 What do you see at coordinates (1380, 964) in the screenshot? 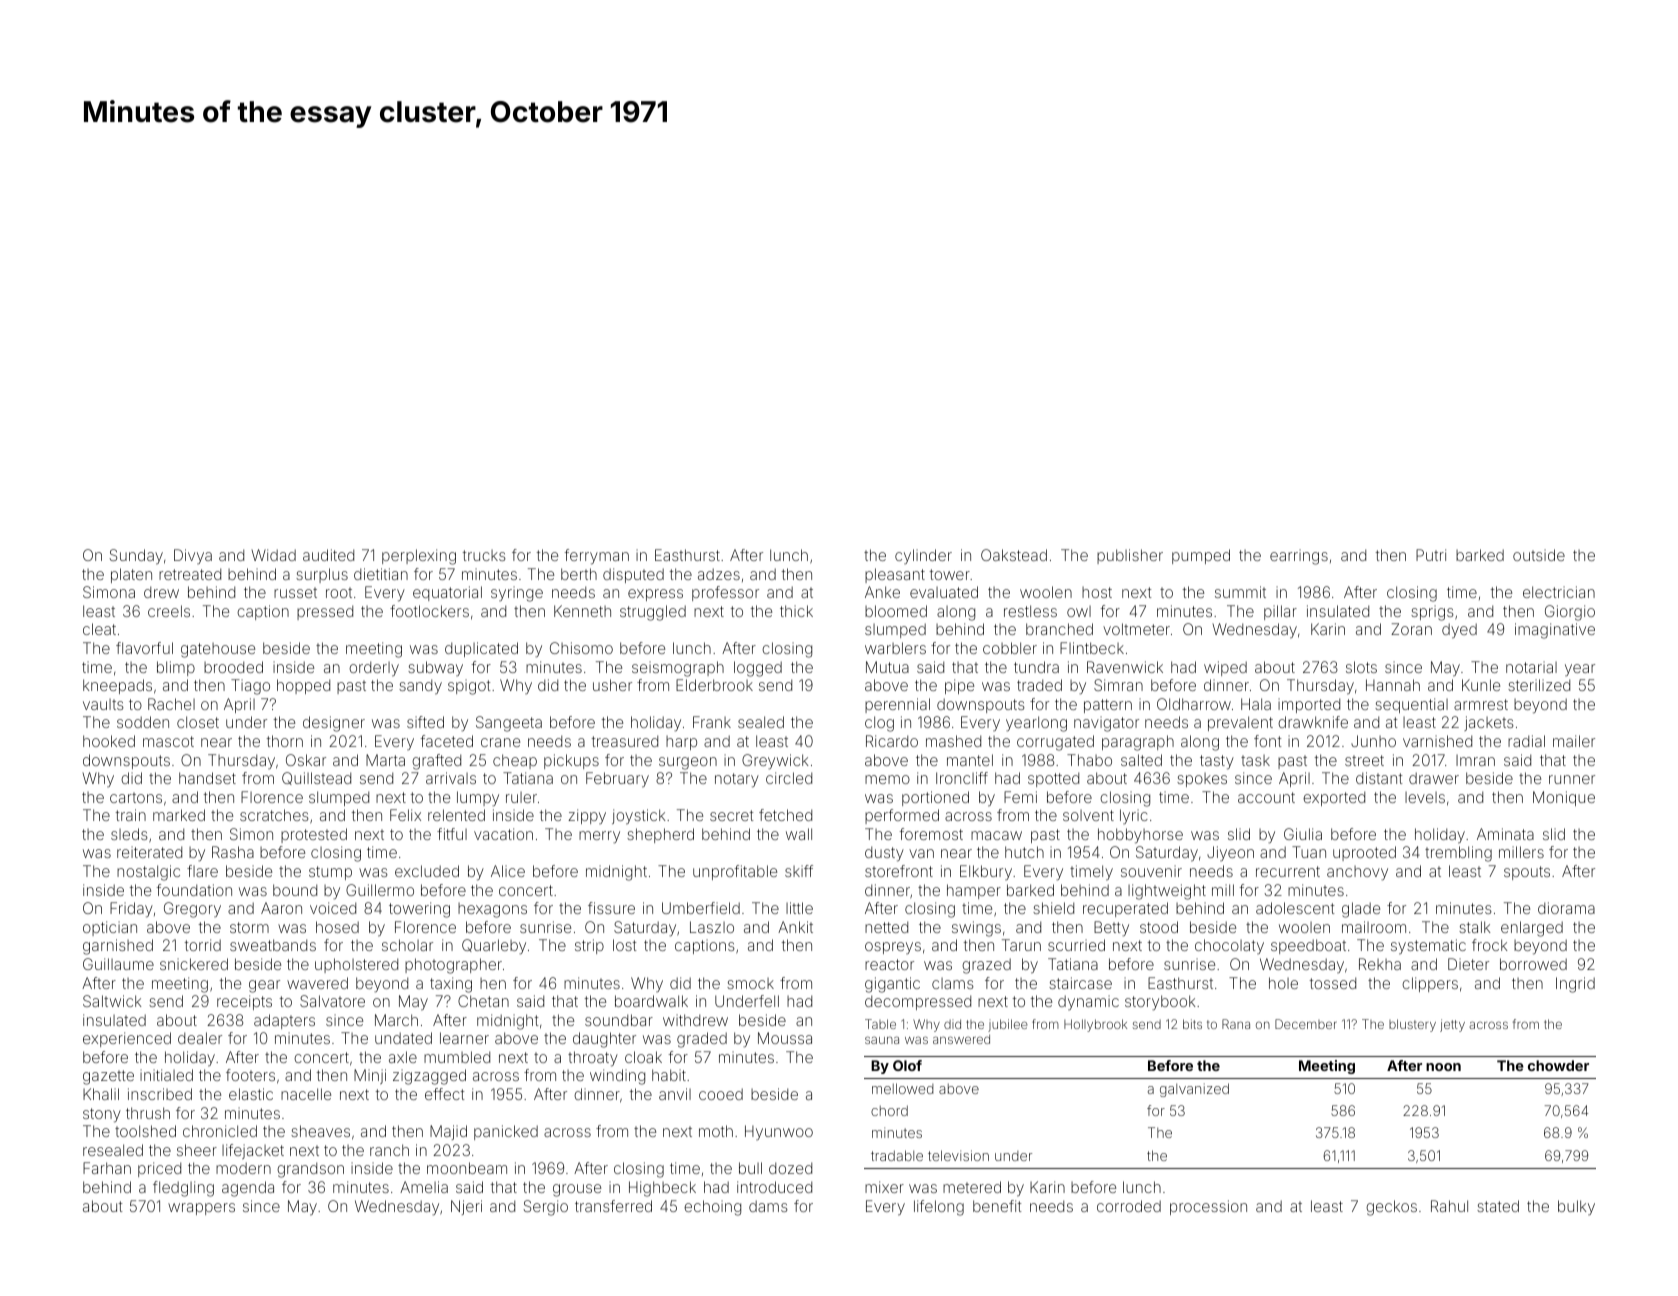
I see `Rekha` at bounding box center [1380, 964].
